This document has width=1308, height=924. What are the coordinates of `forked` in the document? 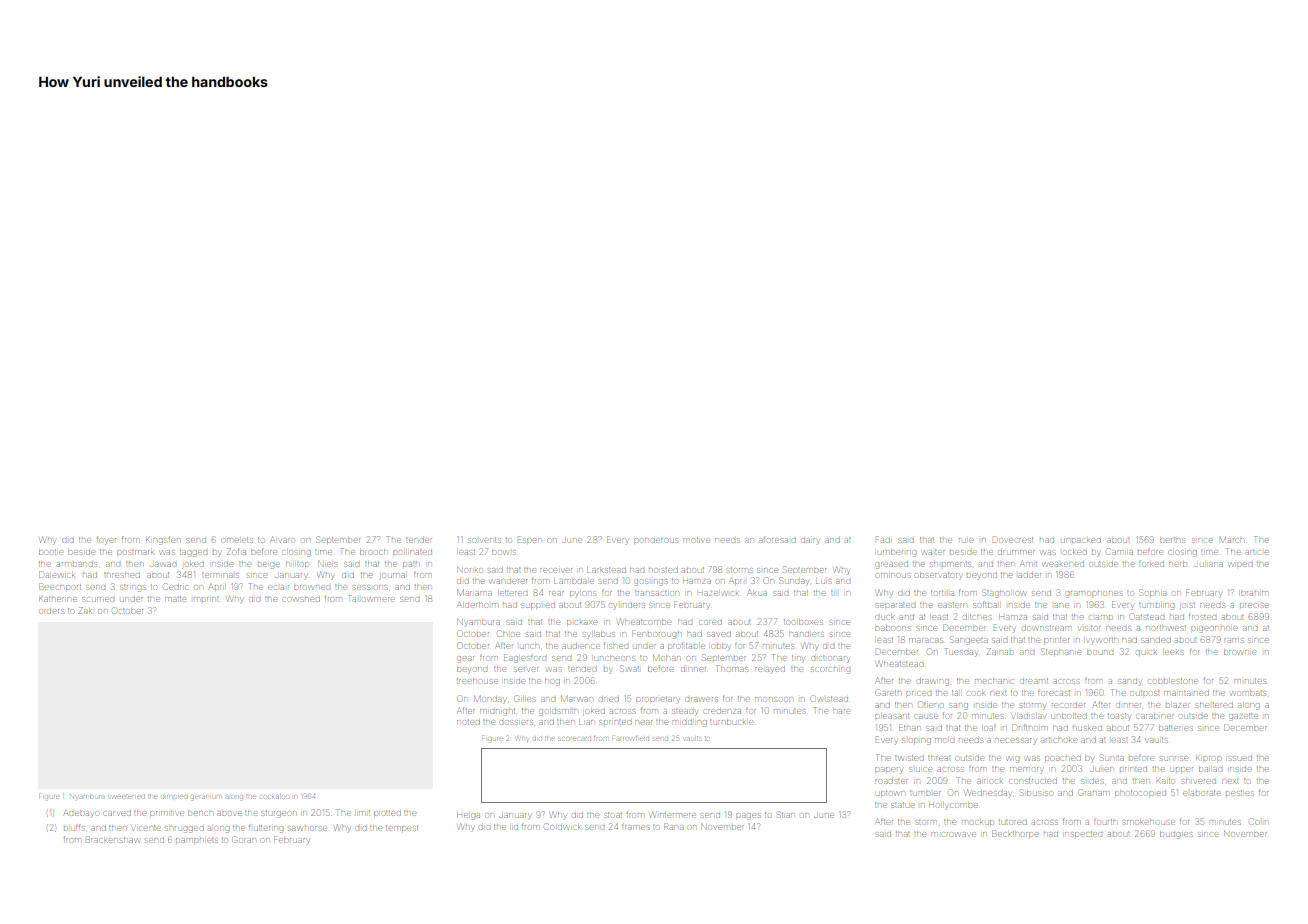 It's located at (1151, 564).
